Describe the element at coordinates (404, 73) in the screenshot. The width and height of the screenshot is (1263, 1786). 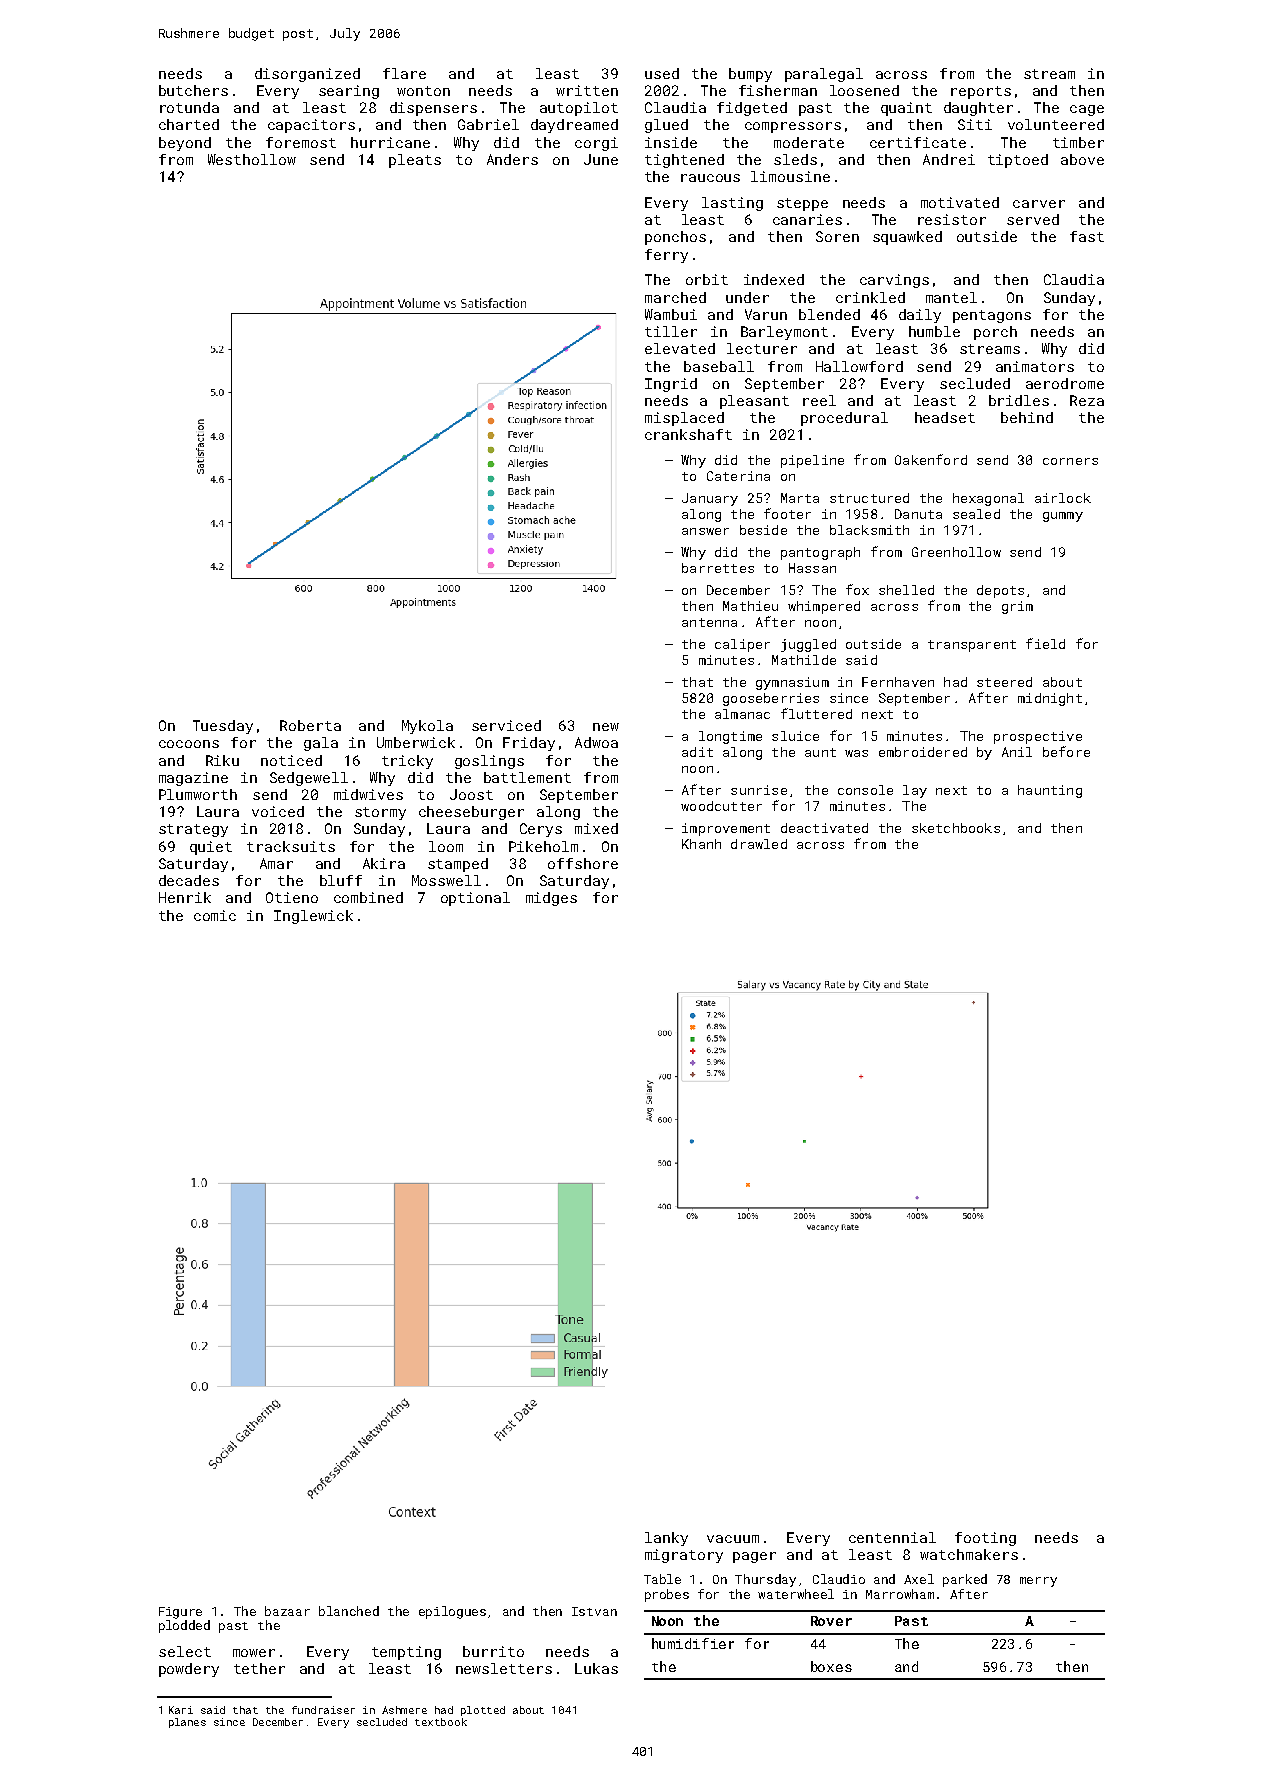
I see `flare` at that location.
